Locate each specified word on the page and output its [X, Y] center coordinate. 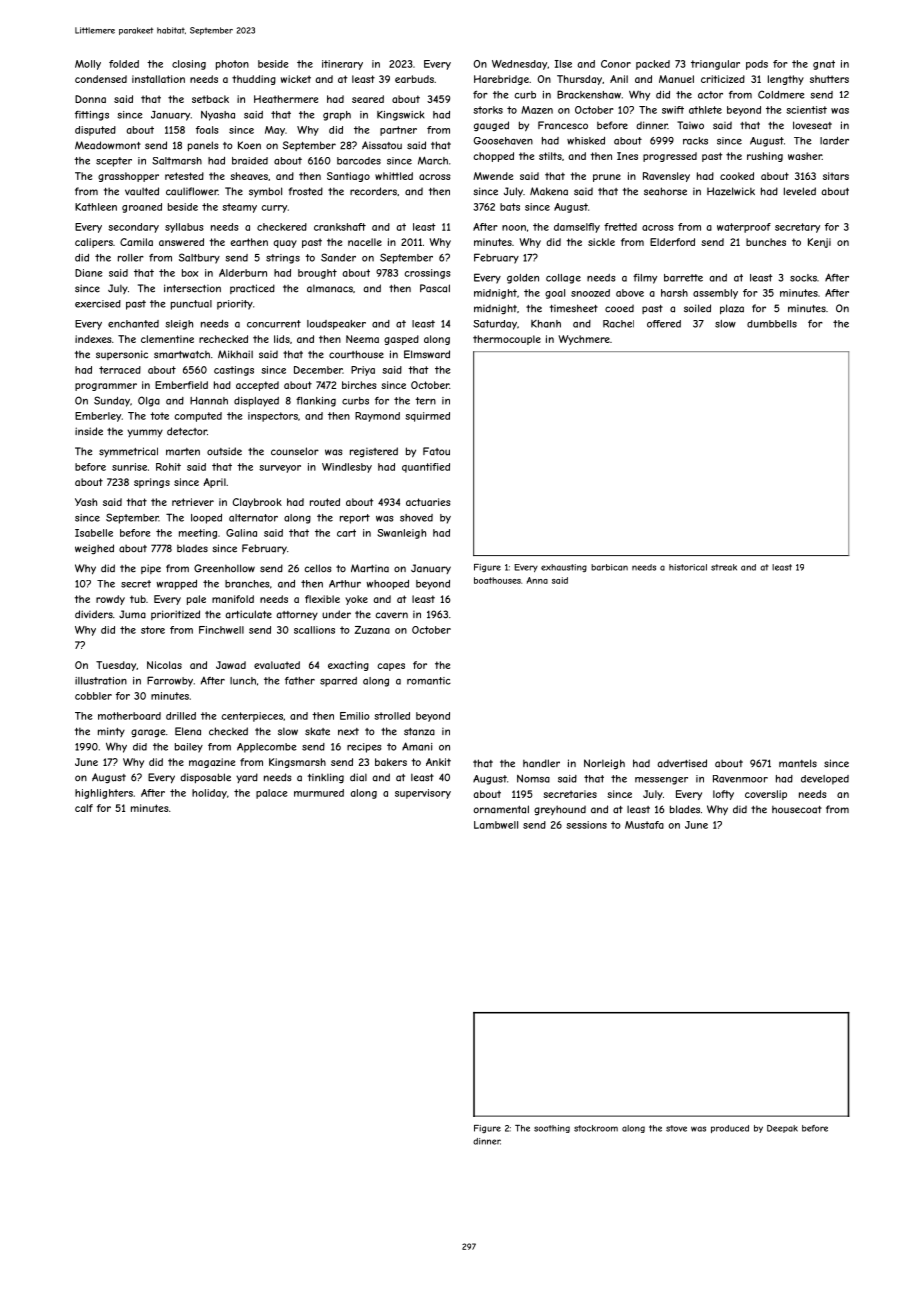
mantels [798, 763]
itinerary [342, 65]
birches [359, 385]
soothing [552, 1129]
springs [152, 483]
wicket [296, 79]
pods [757, 65]
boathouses [497, 580]
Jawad [231, 665]
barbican [609, 567]
